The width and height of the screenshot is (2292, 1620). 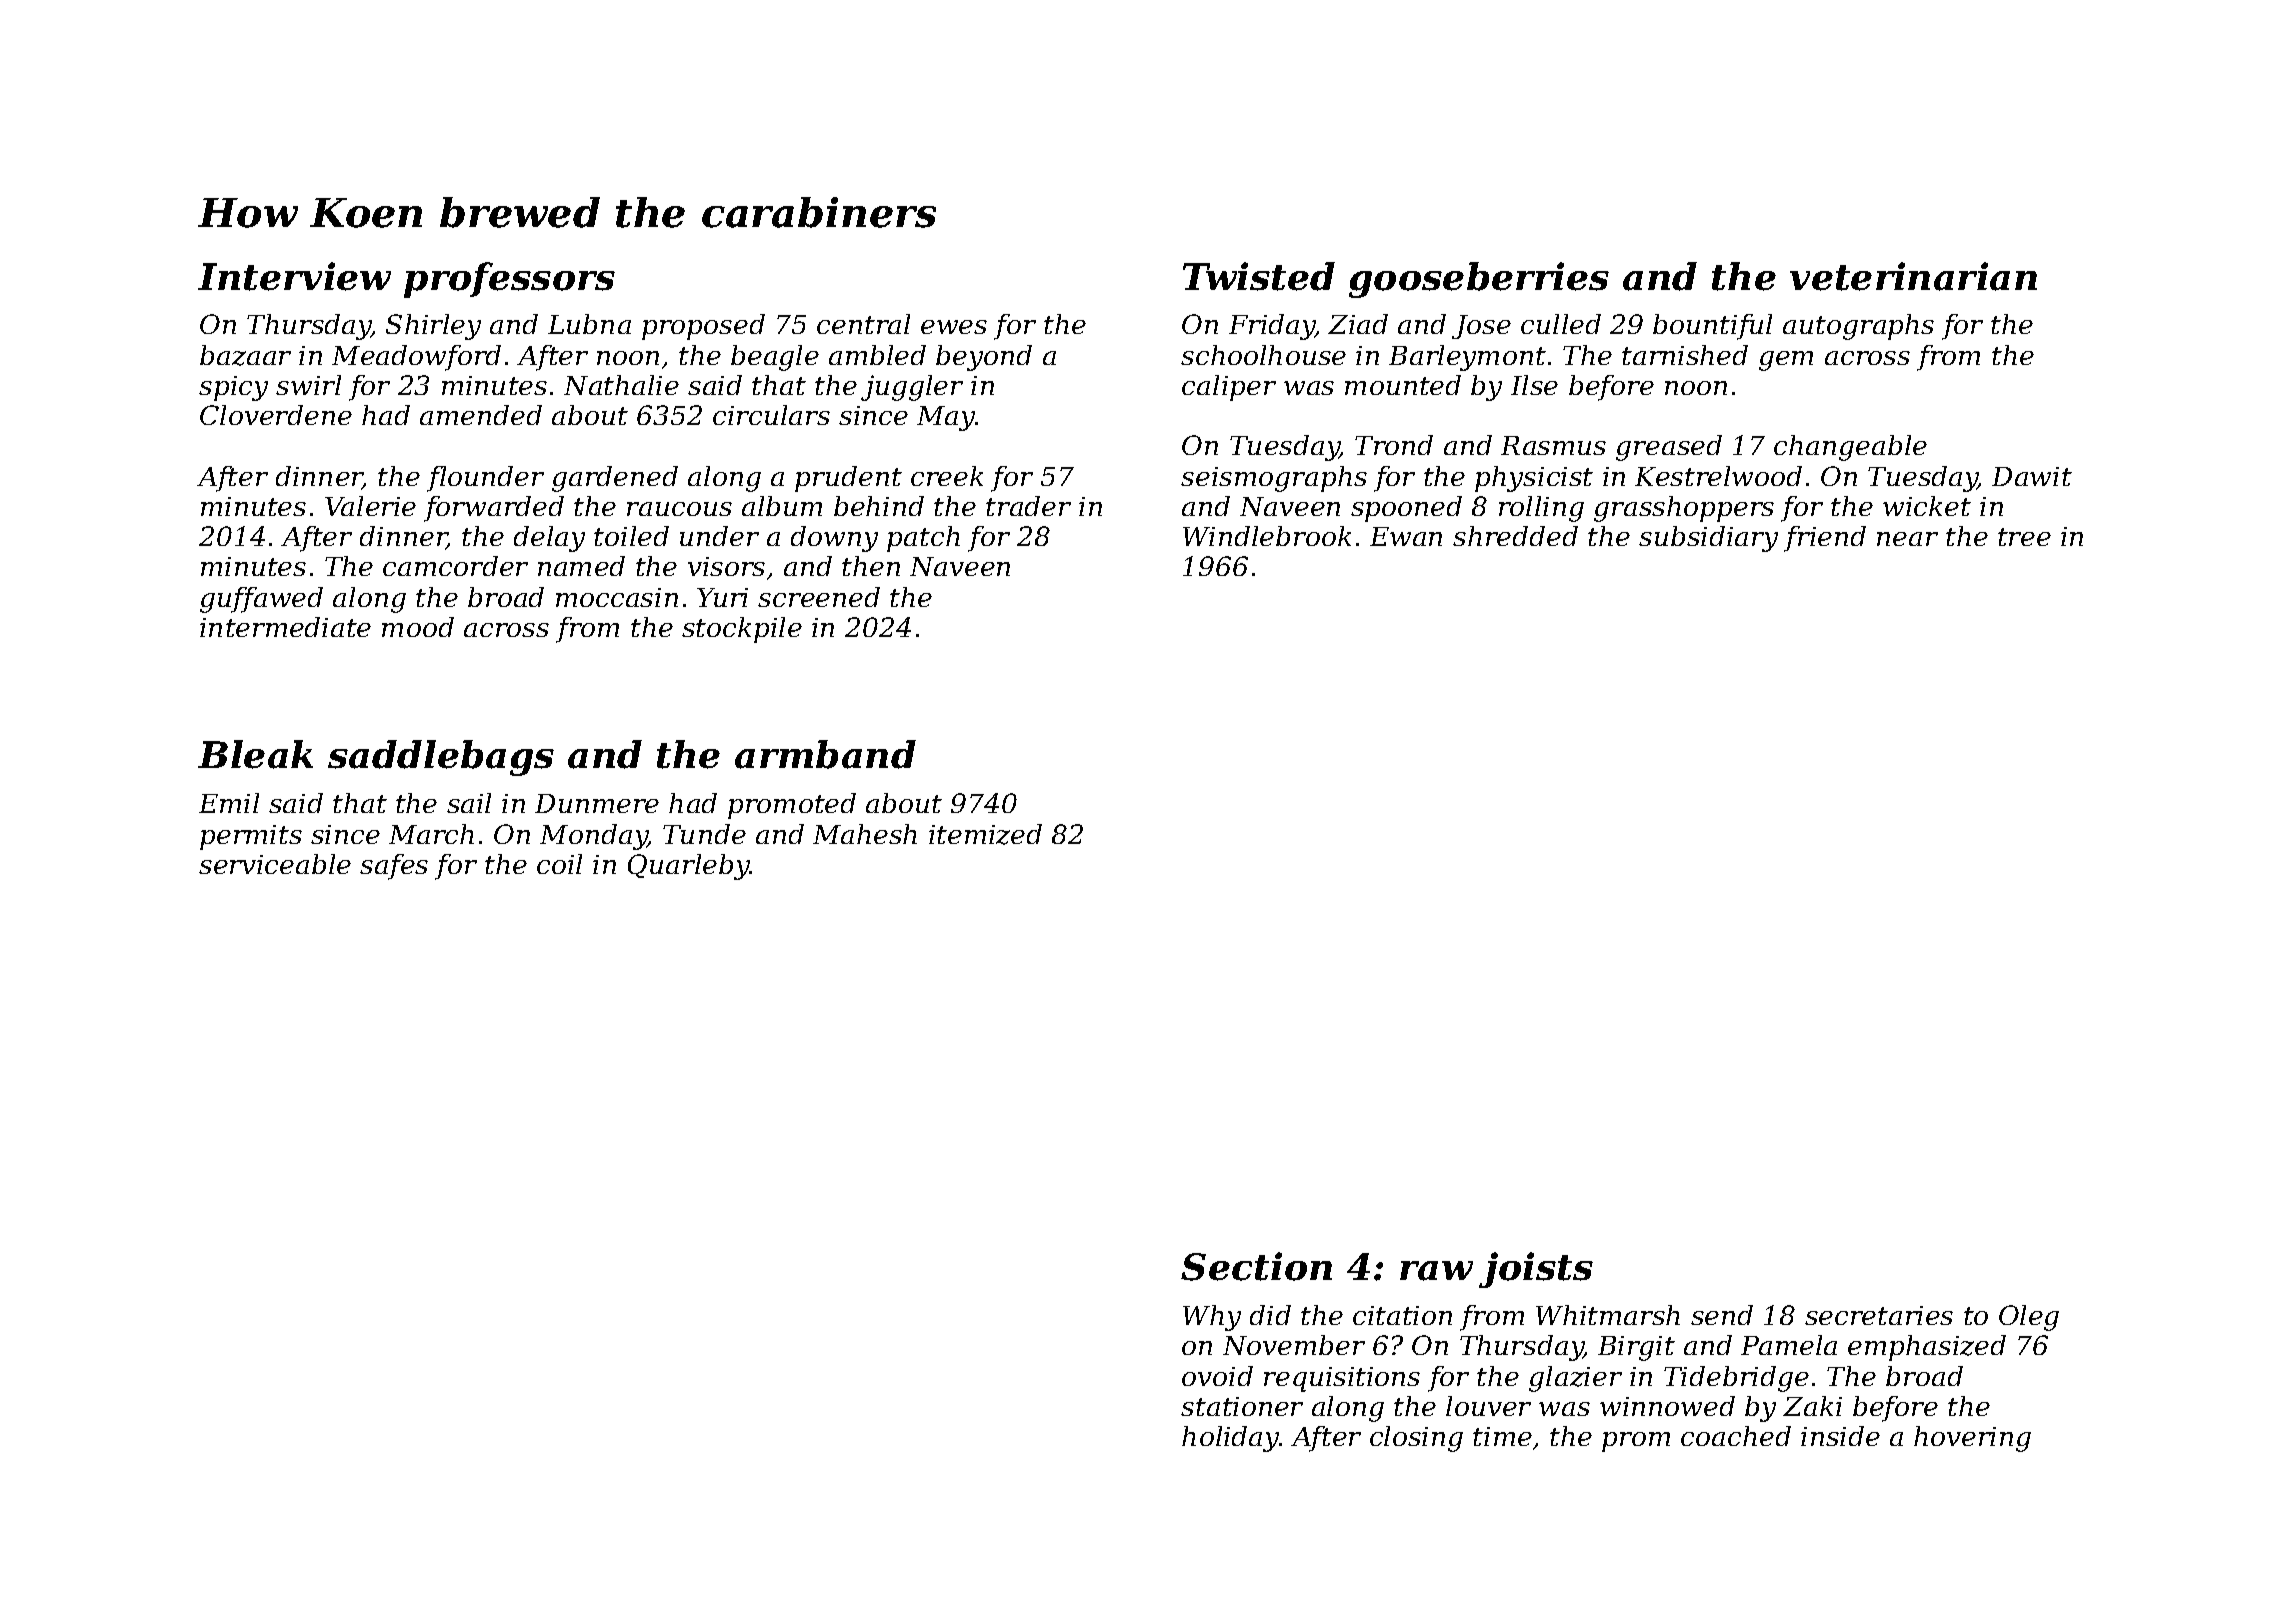 I want to click on Kestrelwood, so click(x=1718, y=476).
